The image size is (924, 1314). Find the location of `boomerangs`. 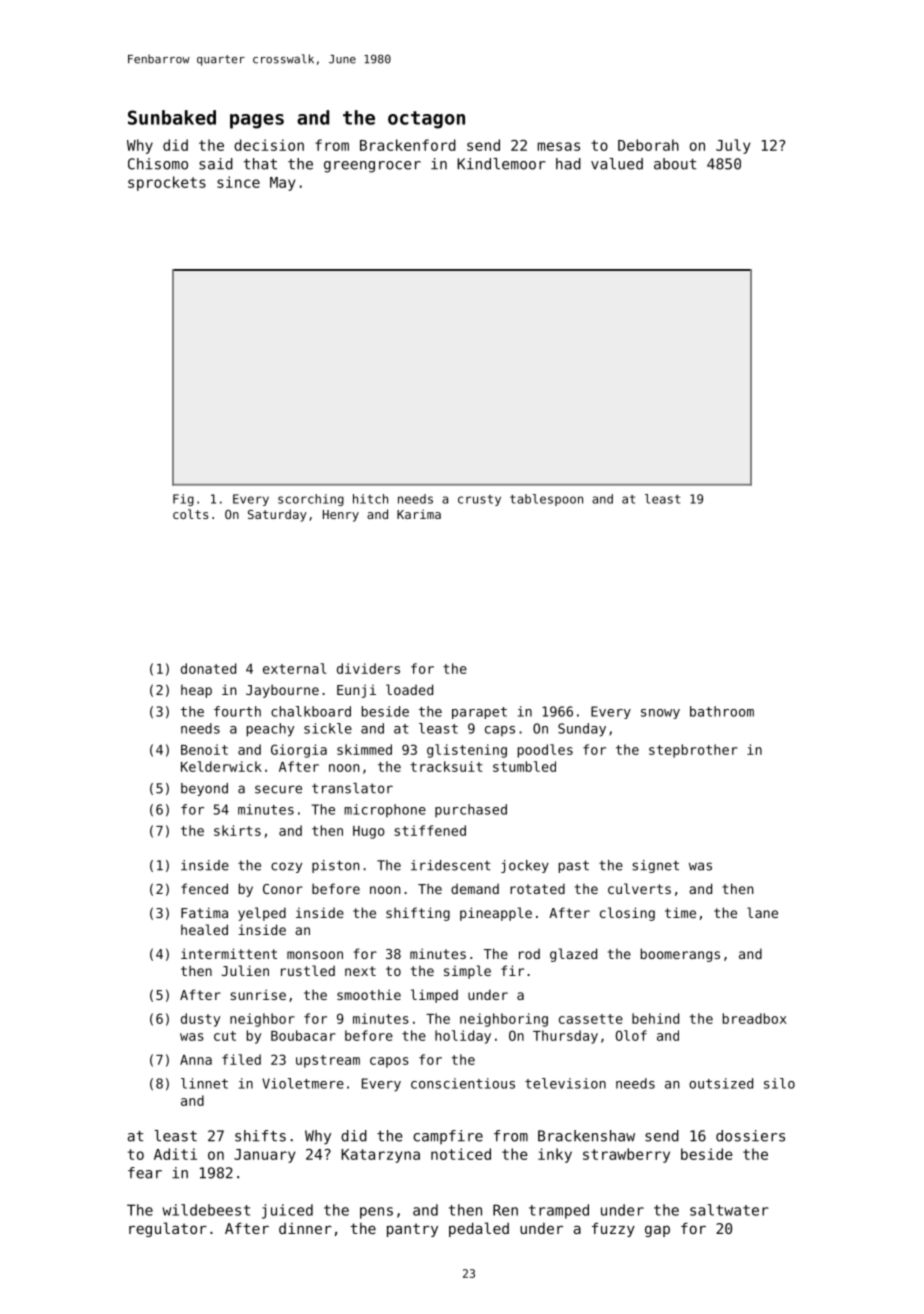

boomerangs is located at coordinates (680, 955).
